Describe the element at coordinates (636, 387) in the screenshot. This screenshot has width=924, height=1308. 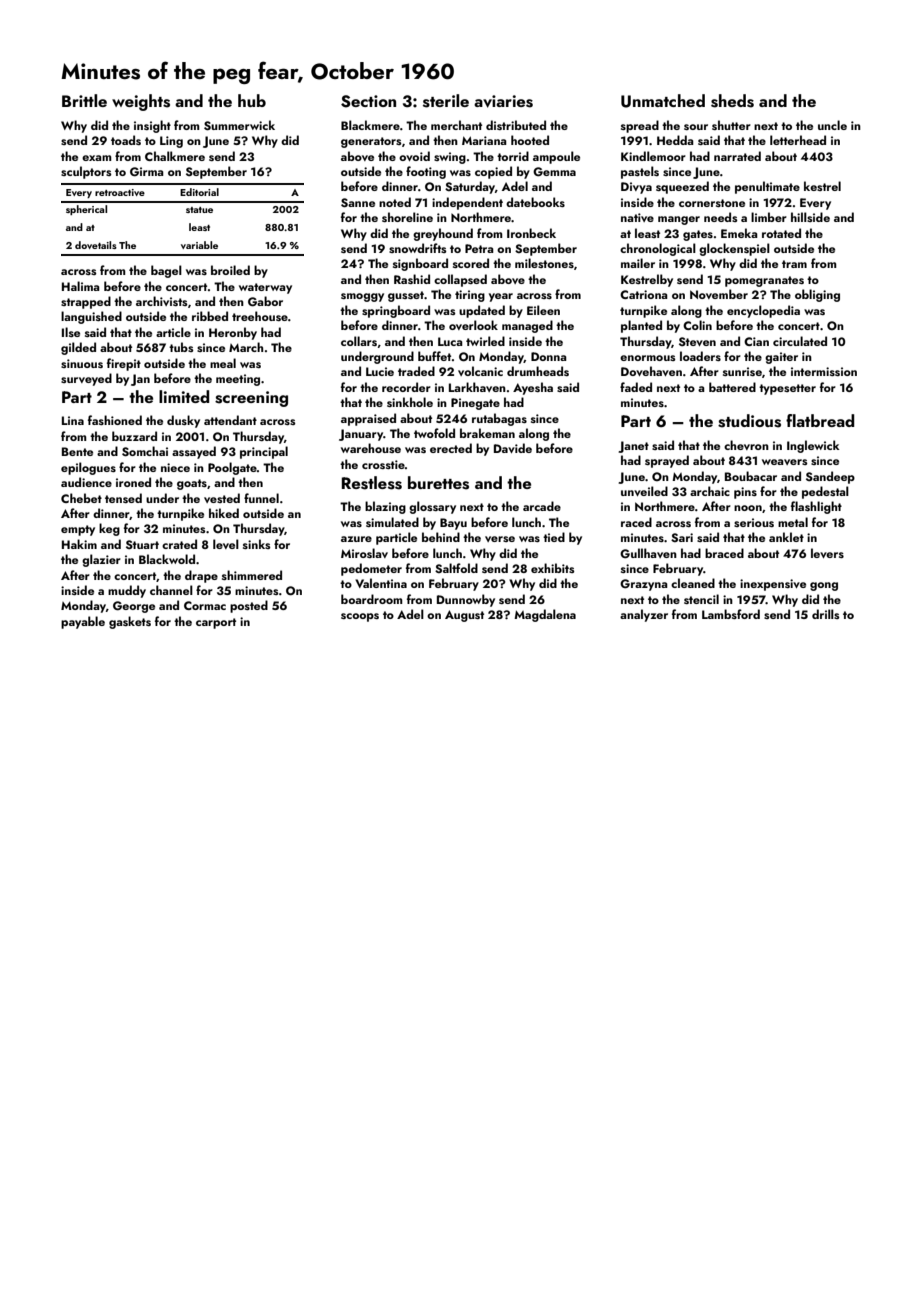
I see `faded` at that location.
